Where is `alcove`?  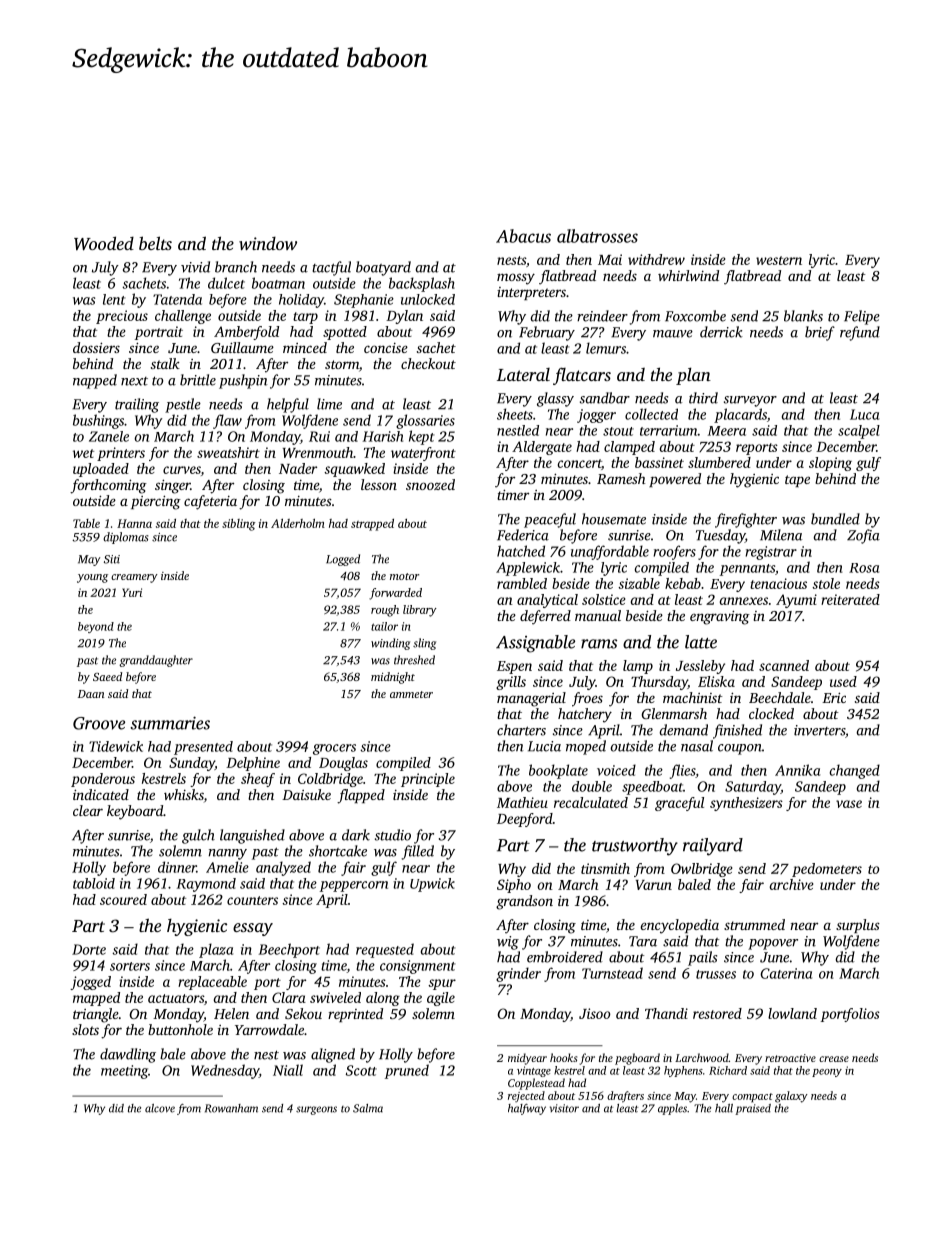
alcove is located at coordinates (160, 1108).
